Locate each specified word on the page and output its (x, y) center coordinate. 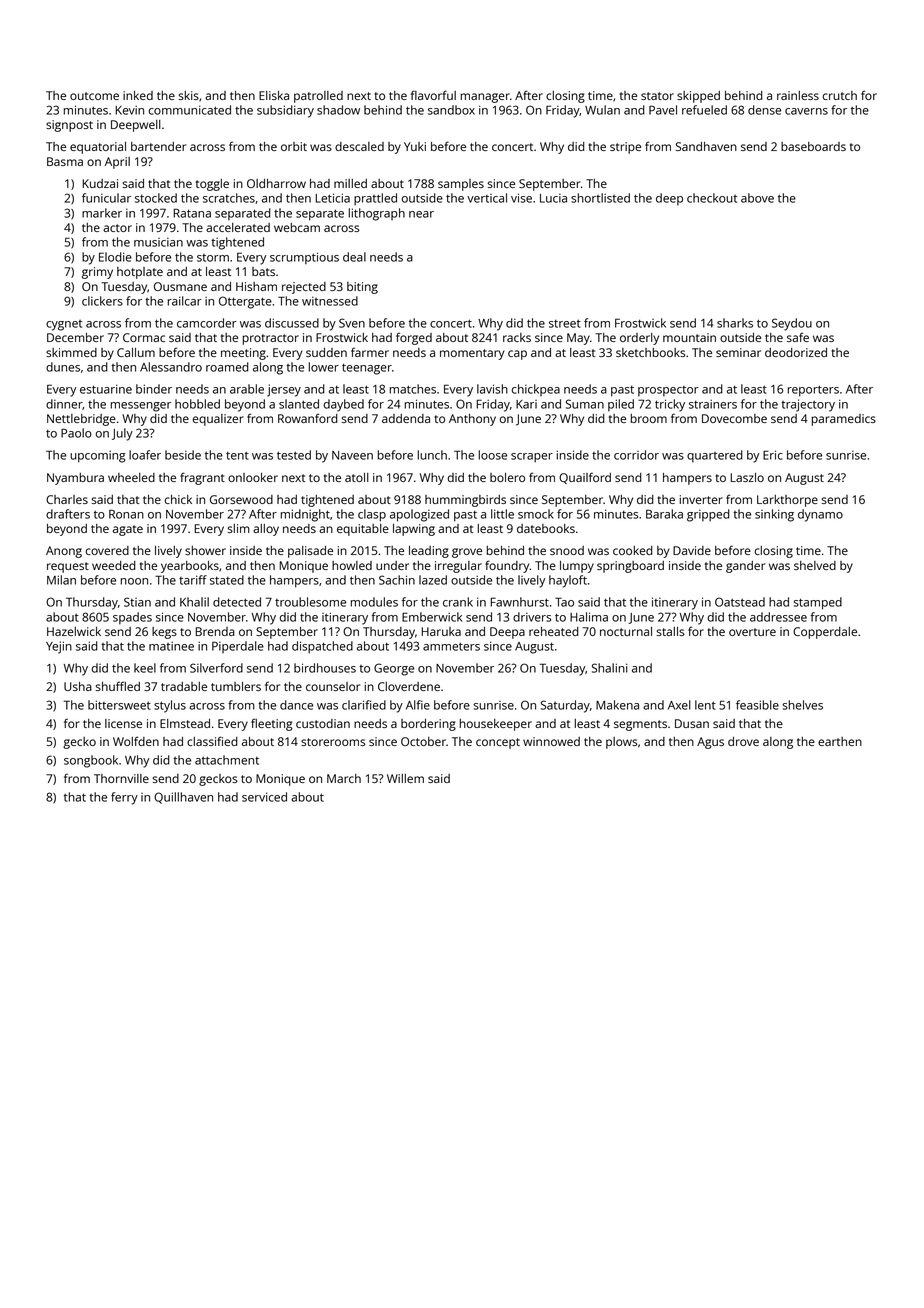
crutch (840, 95)
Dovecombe (734, 418)
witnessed (330, 301)
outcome (94, 96)
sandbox (451, 110)
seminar (738, 352)
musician (158, 242)
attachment (227, 760)
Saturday (565, 706)
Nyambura (75, 479)
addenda (406, 418)
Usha (78, 686)
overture (752, 632)
